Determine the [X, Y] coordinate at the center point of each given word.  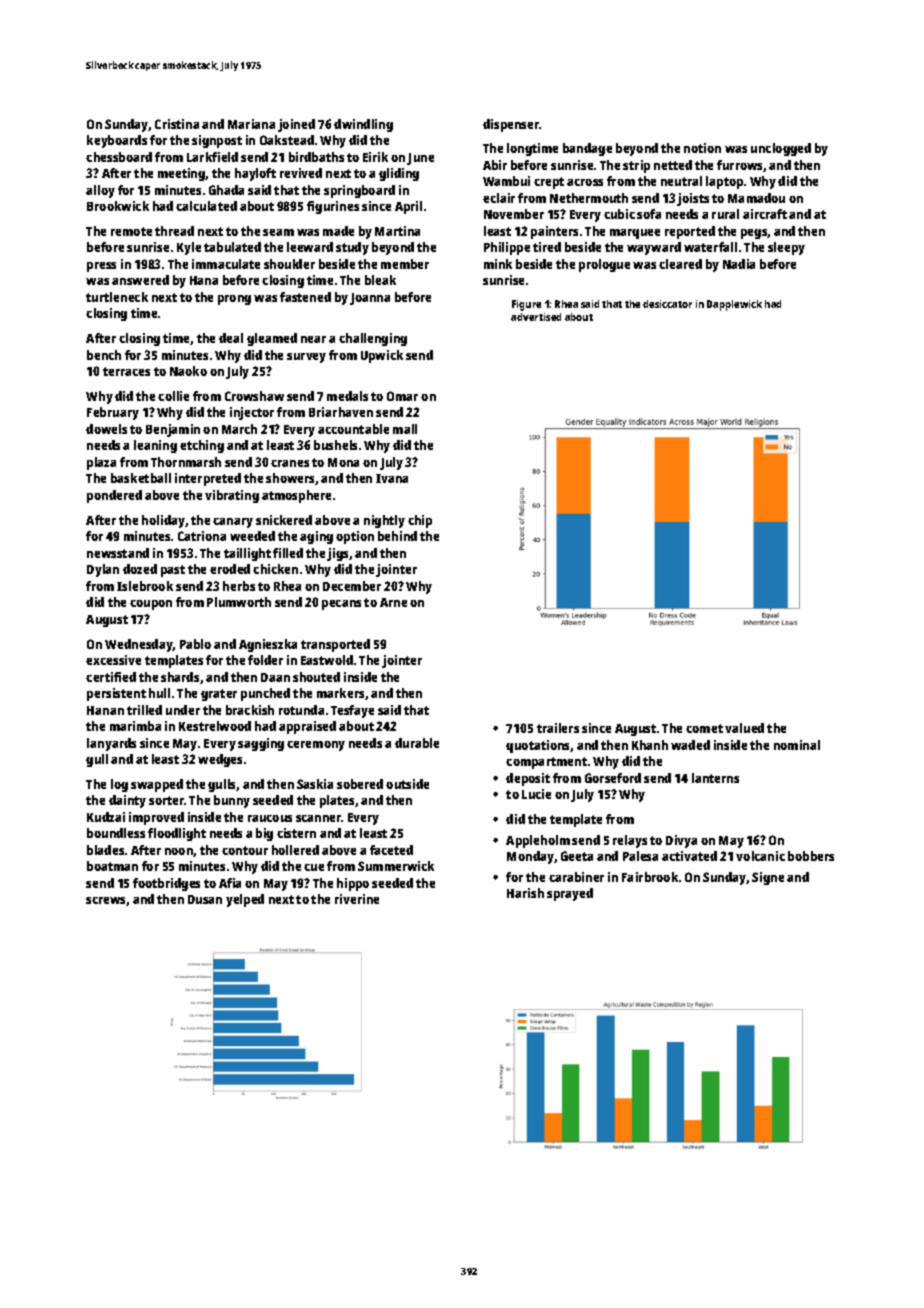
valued [744, 728]
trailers [558, 728]
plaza [101, 463]
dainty [127, 801]
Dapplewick [734, 305]
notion [702, 148]
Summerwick [396, 866]
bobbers [811, 856]
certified [111, 677]
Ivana [392, 478]
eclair [499, 198]
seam [278, 232]
